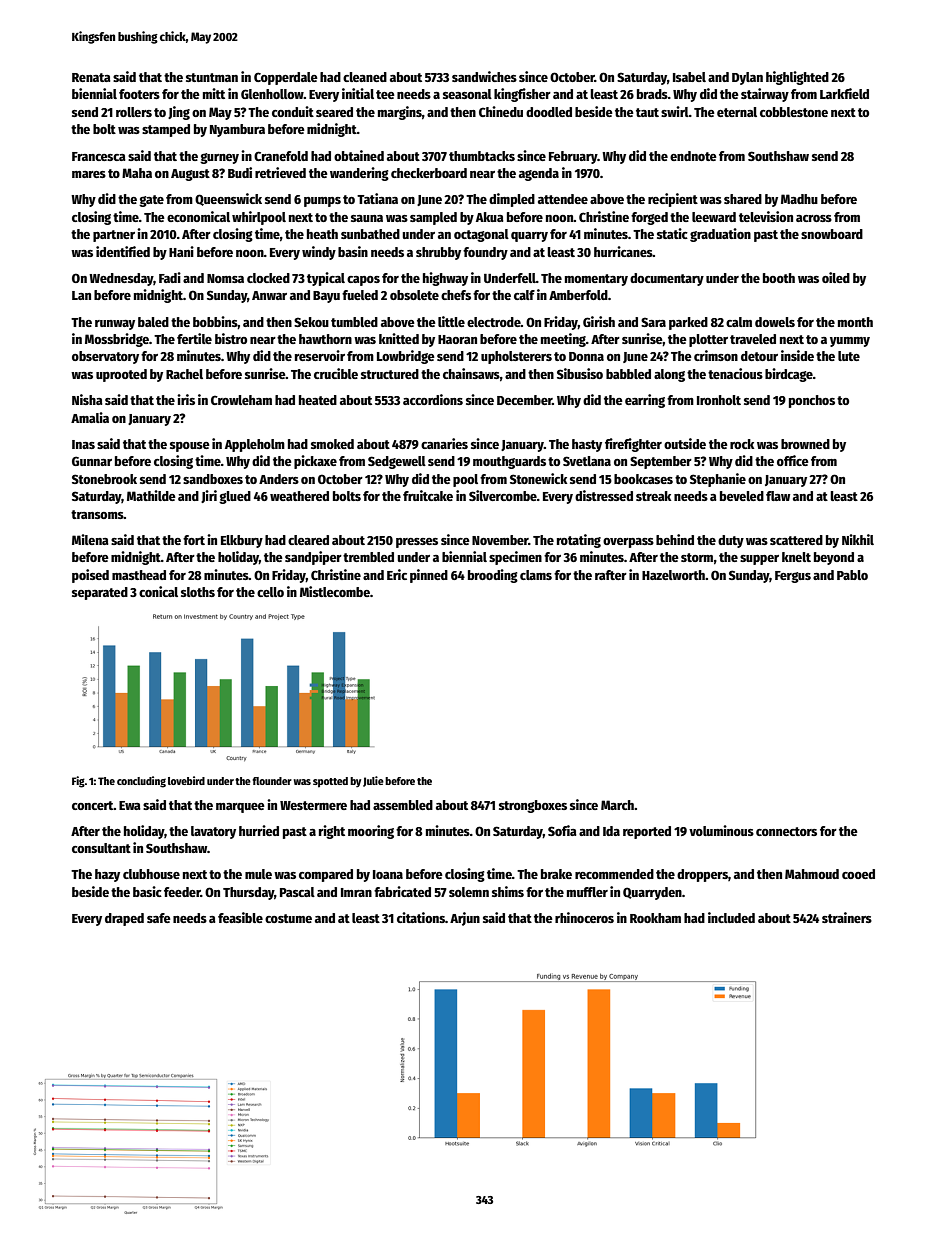  What do you see at coordinates (796, 540) in the image?
I see `scattered` at bounding box center [796, 540].
